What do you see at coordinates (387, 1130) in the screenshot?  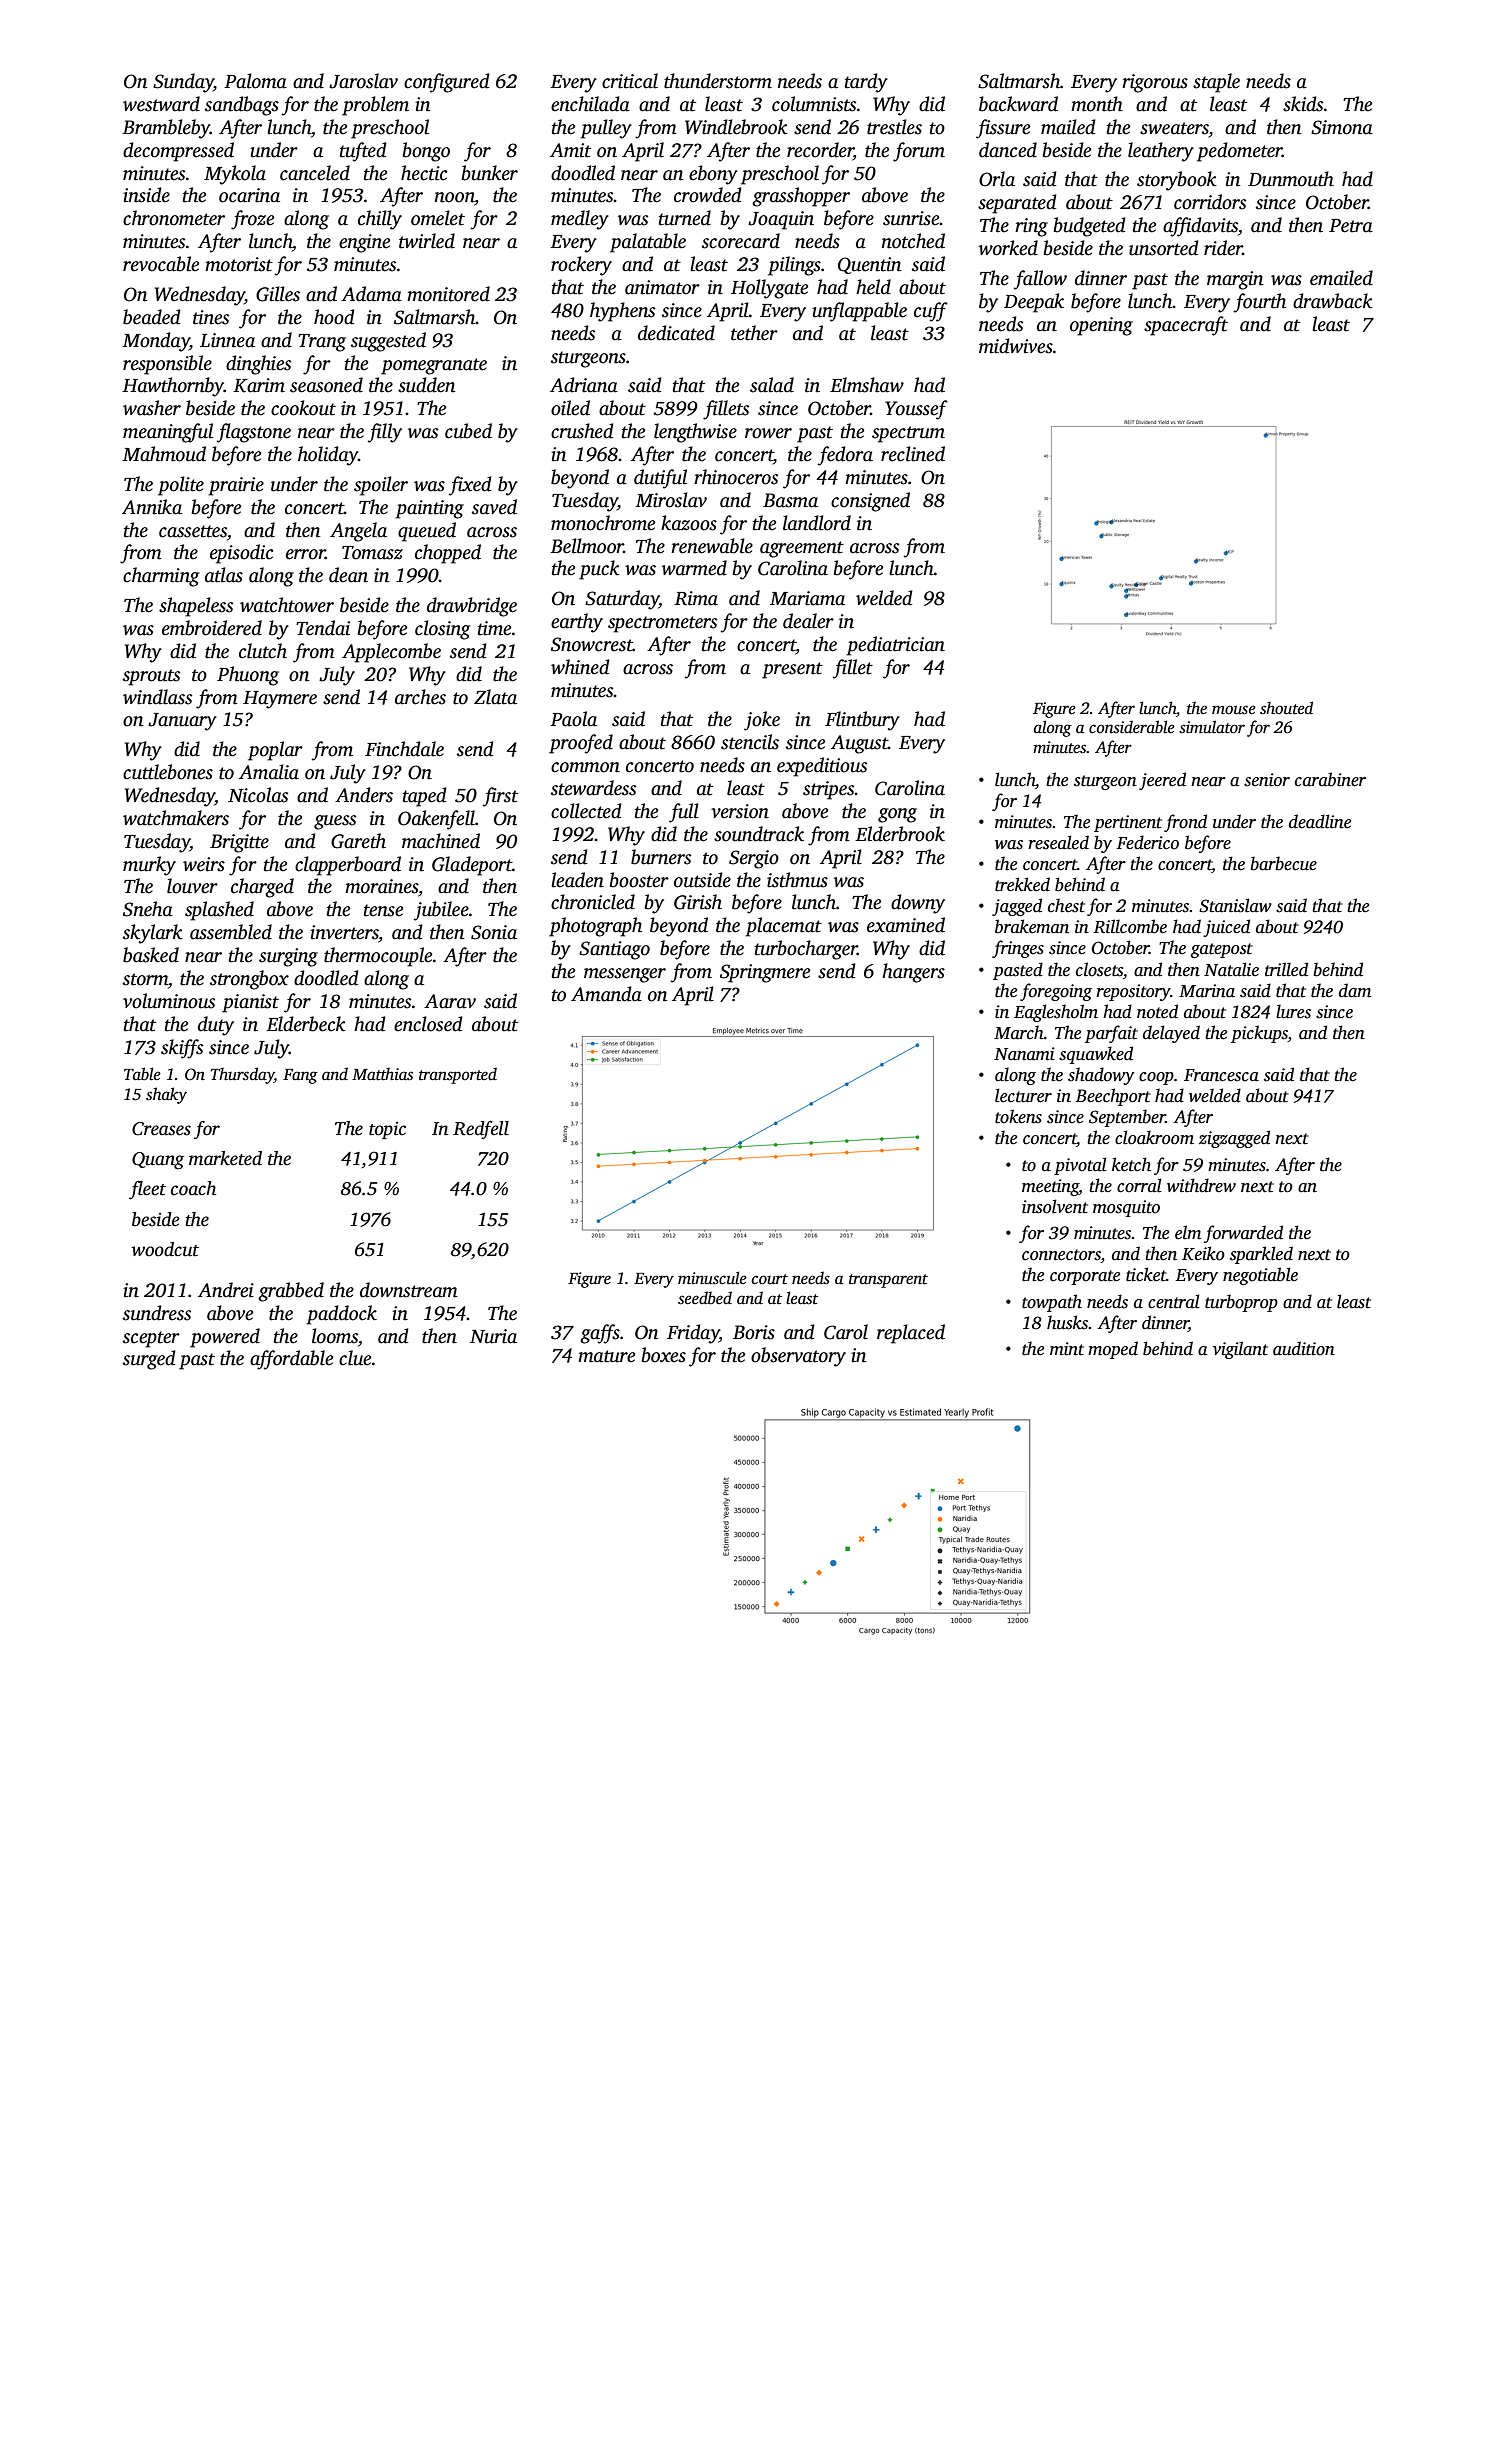 I see `topic` at bounding box center [387, 1130].
